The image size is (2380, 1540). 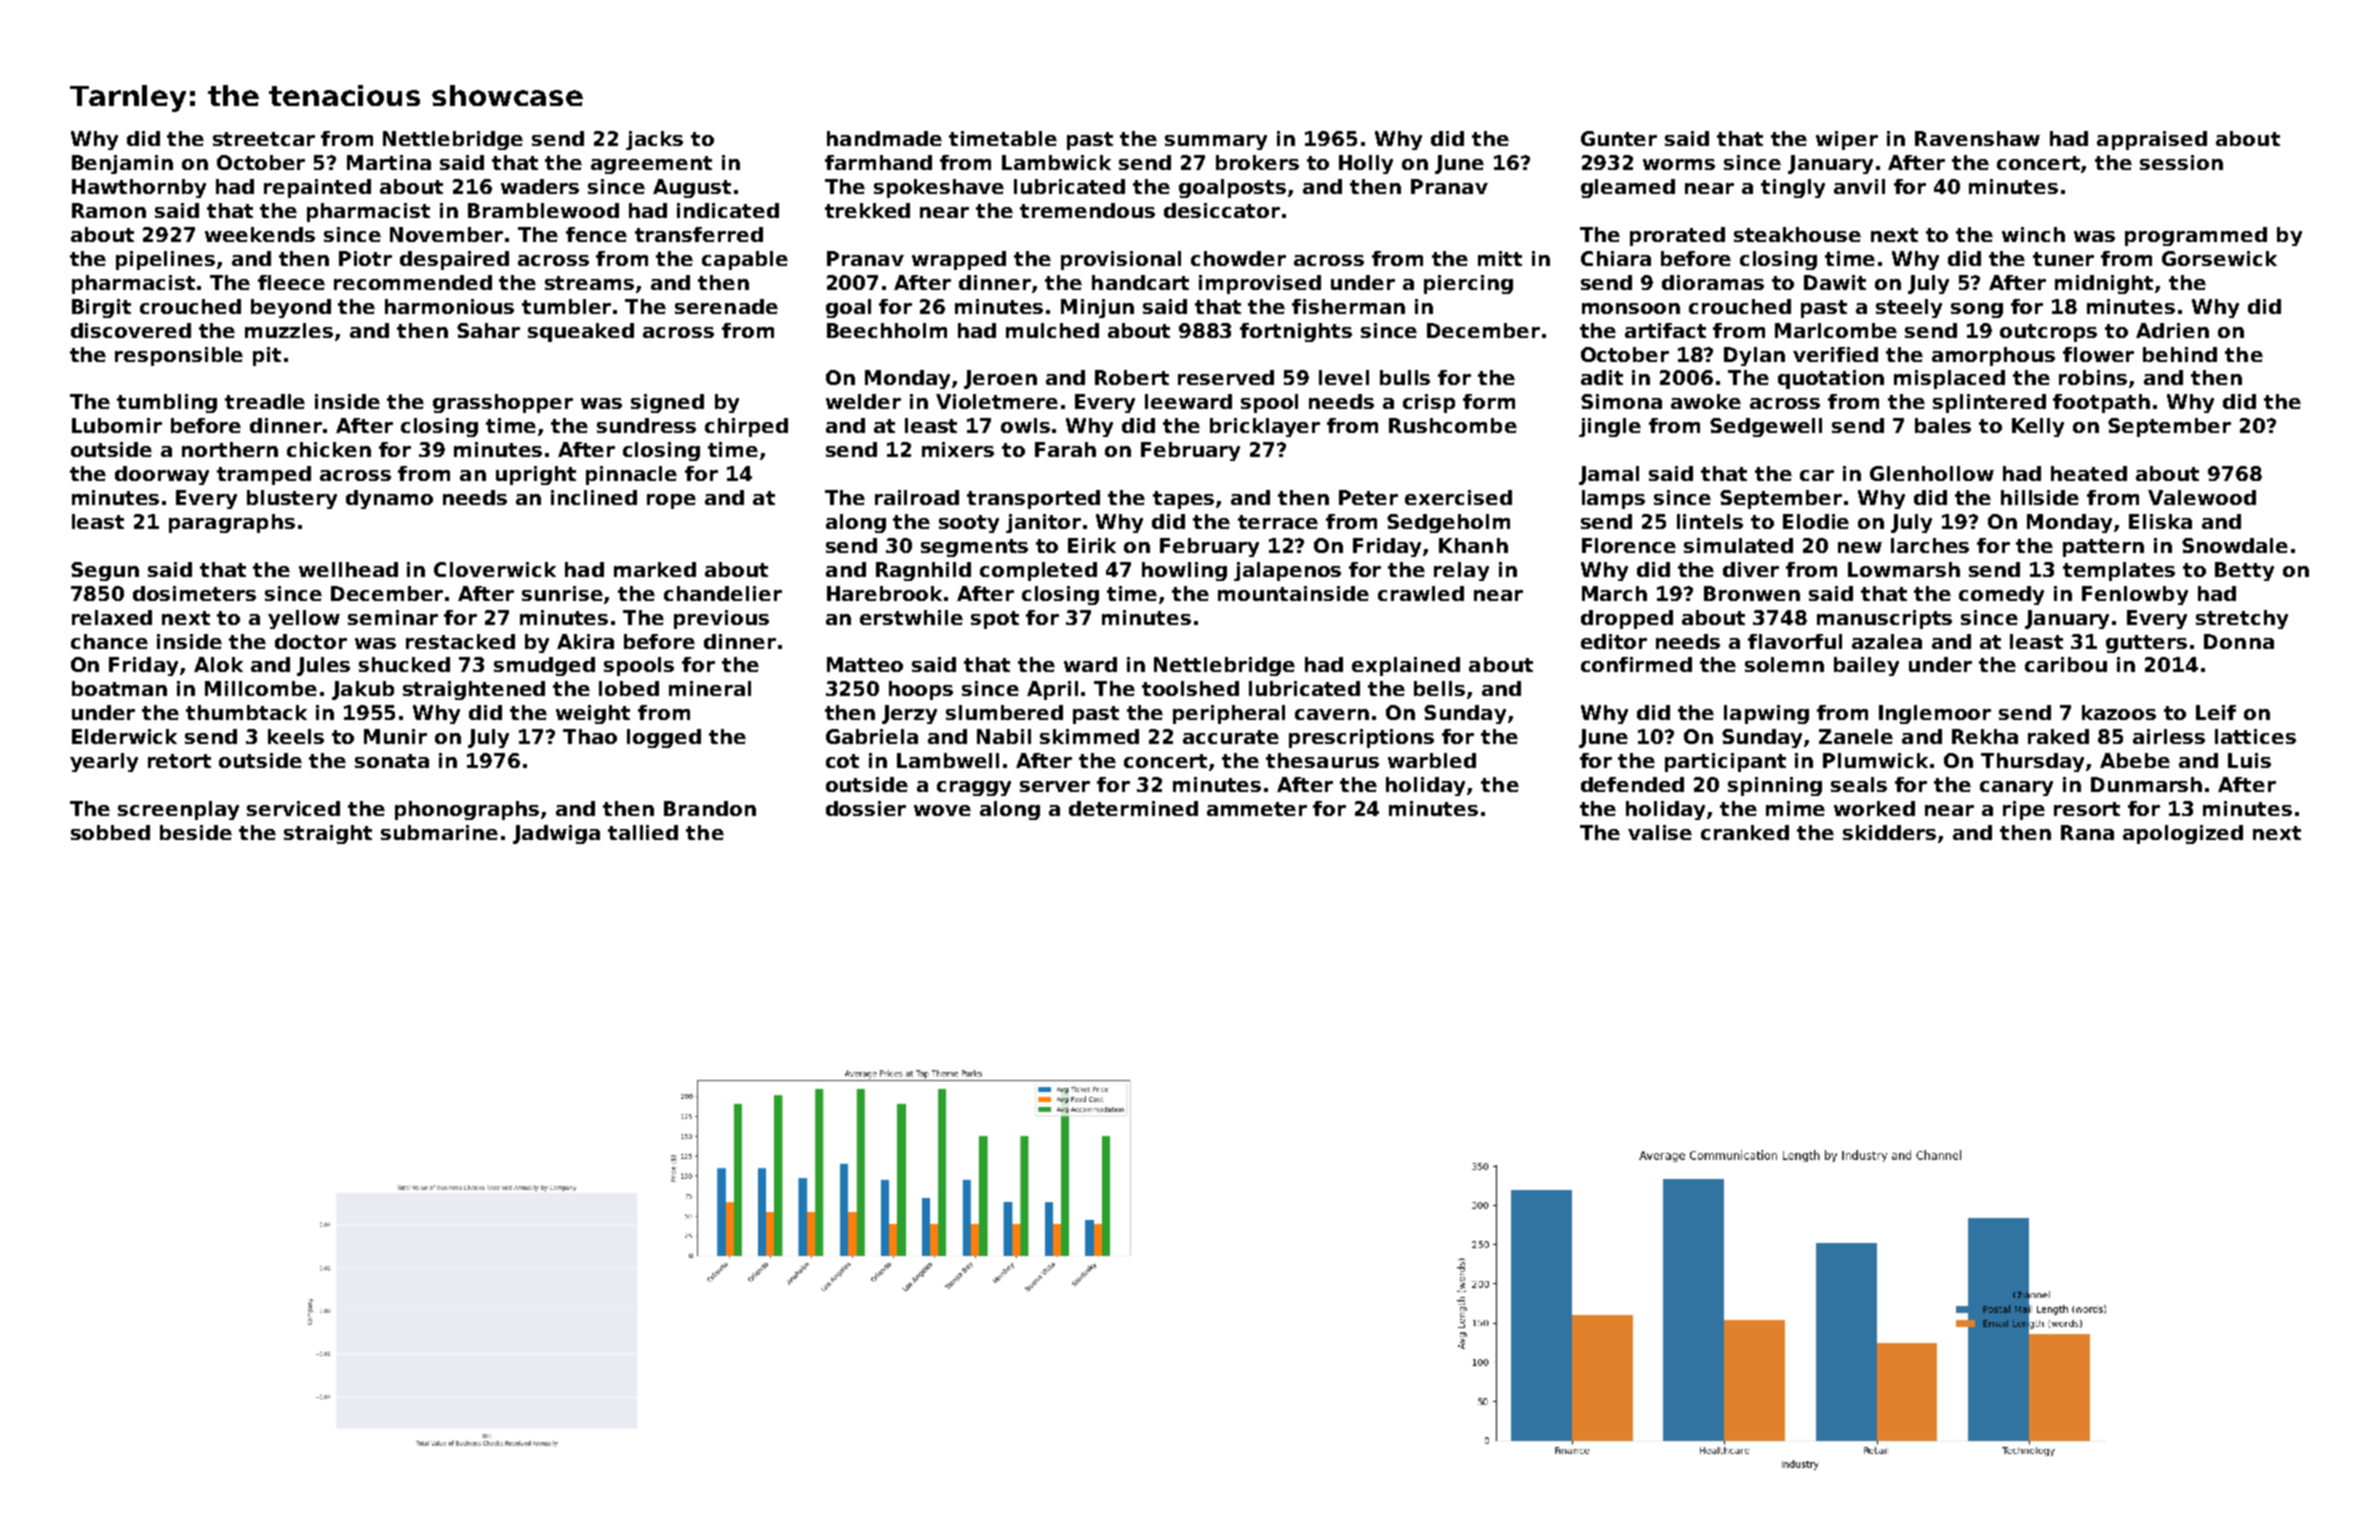 What do you see at coordinates (1344, 377) in the page?
I see `level` at bounding box center [1344, 377].
